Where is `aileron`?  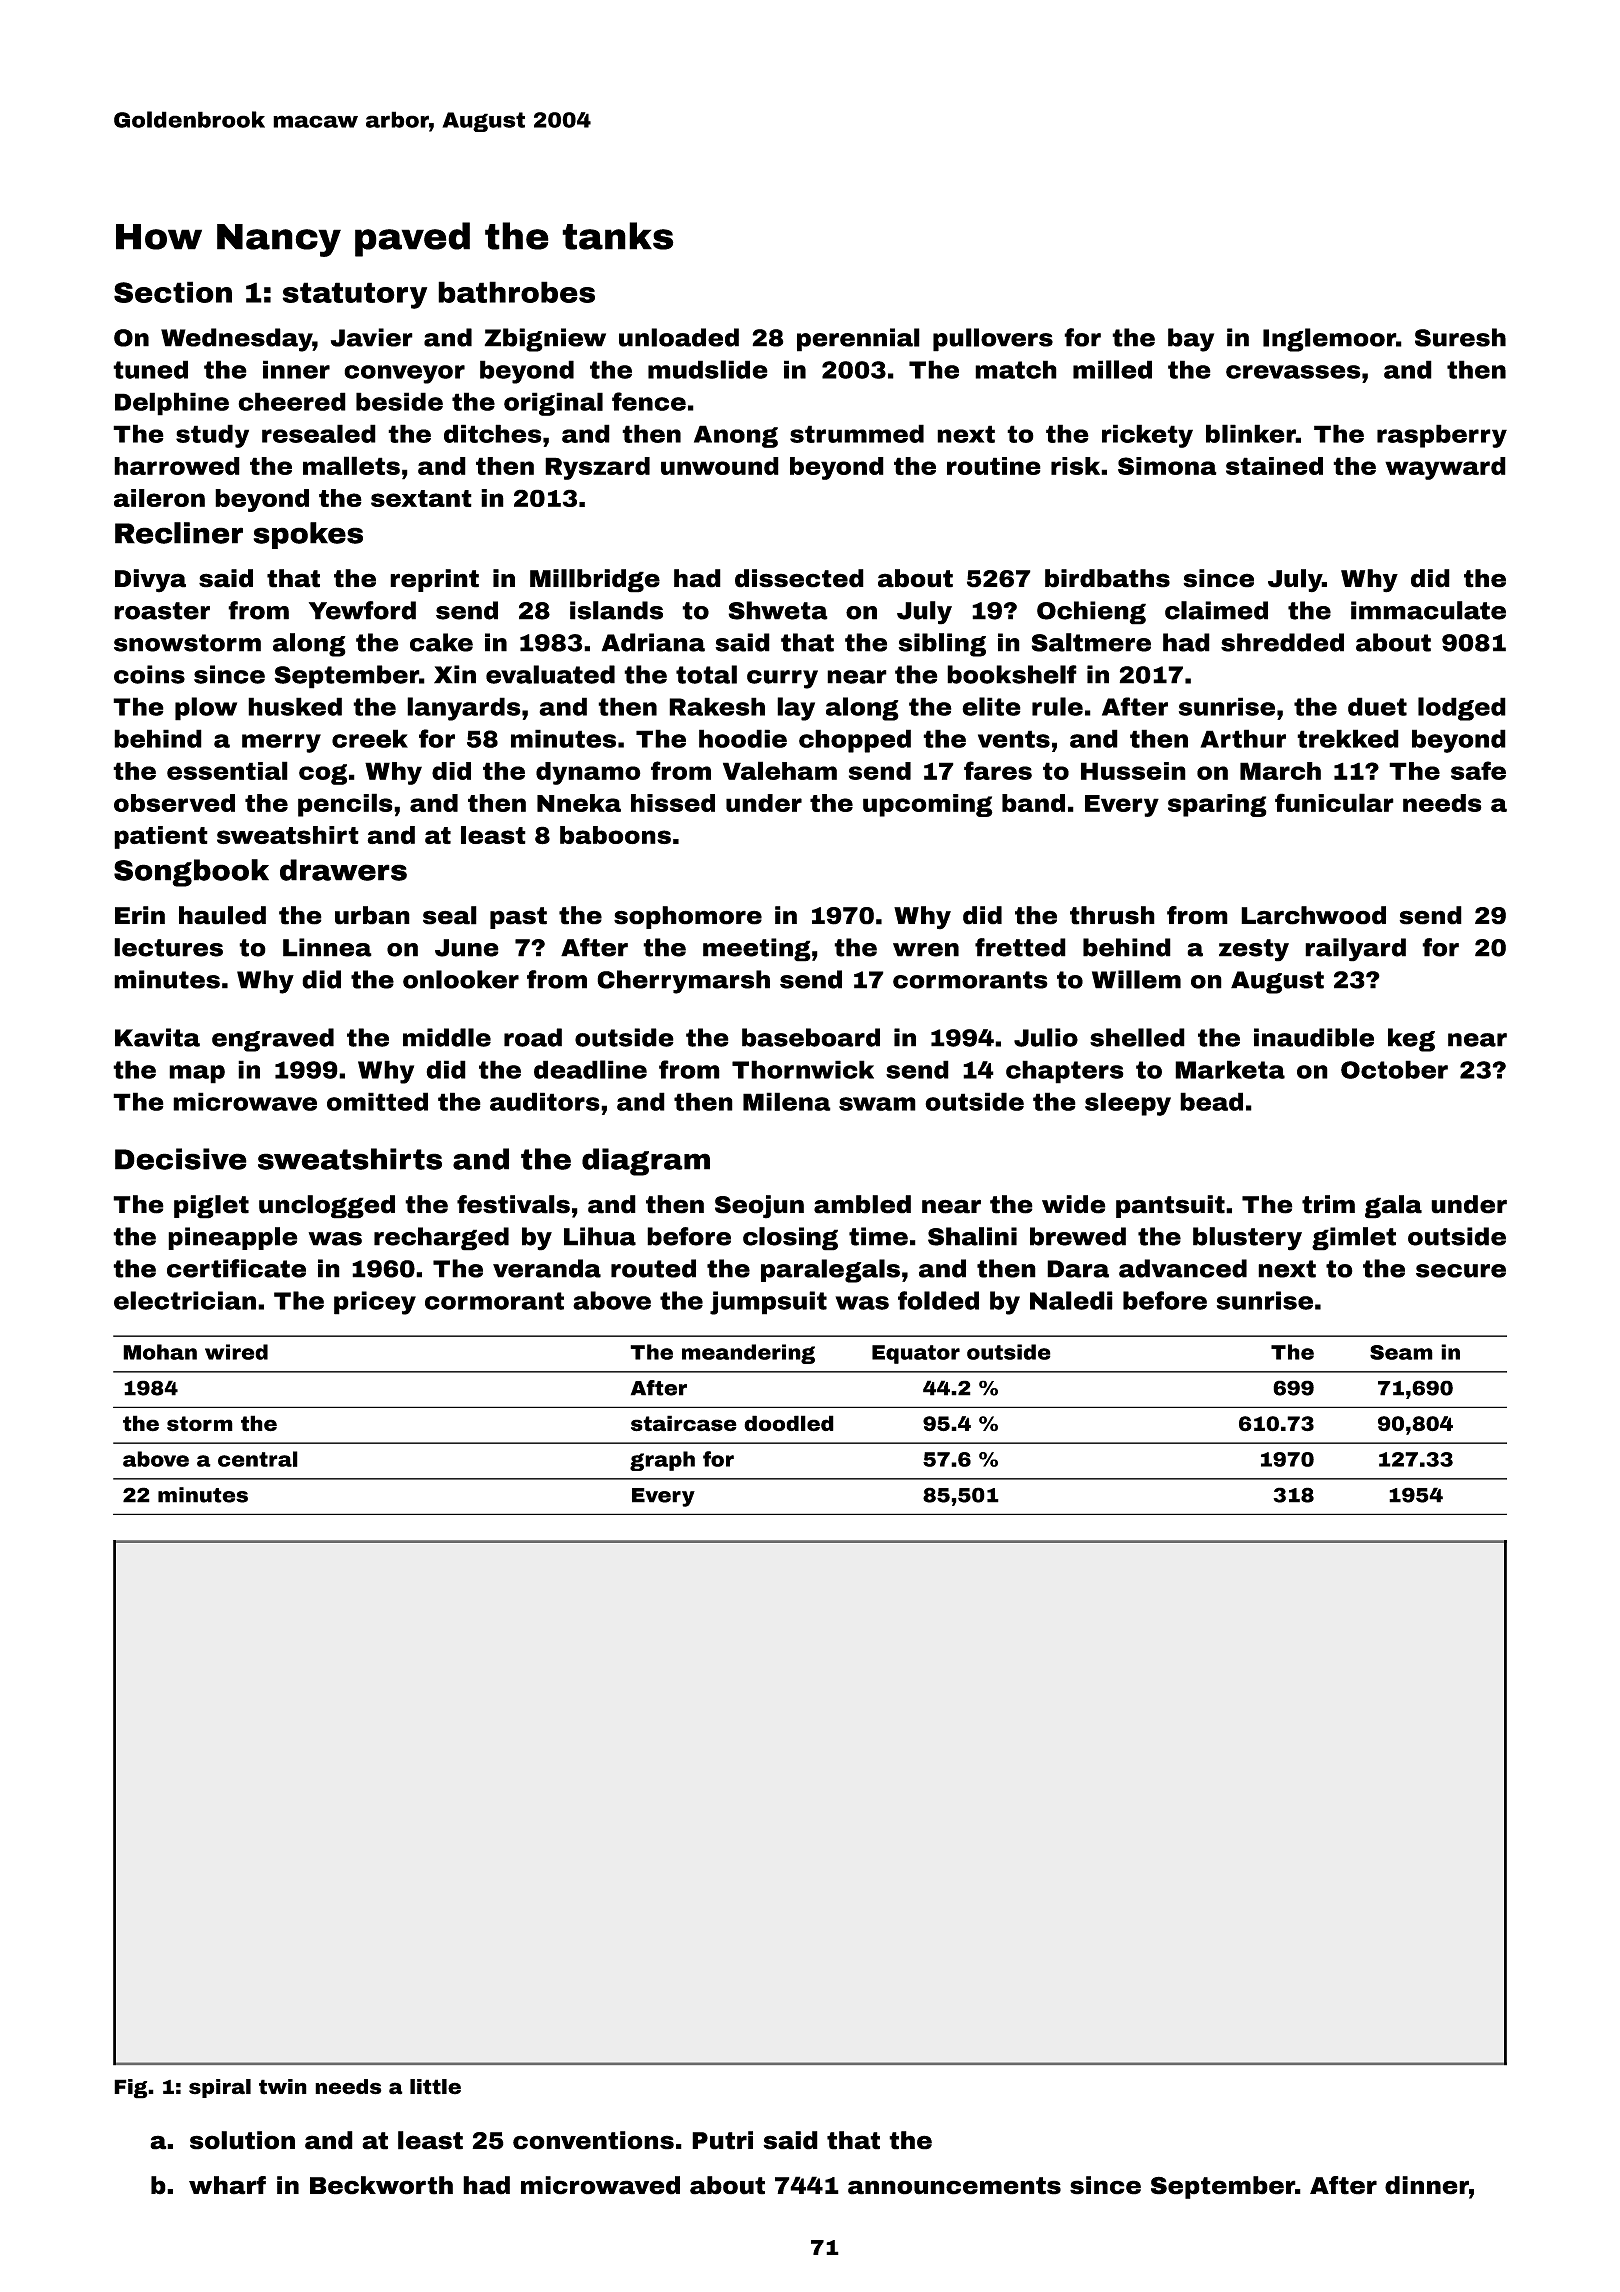
aileron is located at coordinates (159, 498).
